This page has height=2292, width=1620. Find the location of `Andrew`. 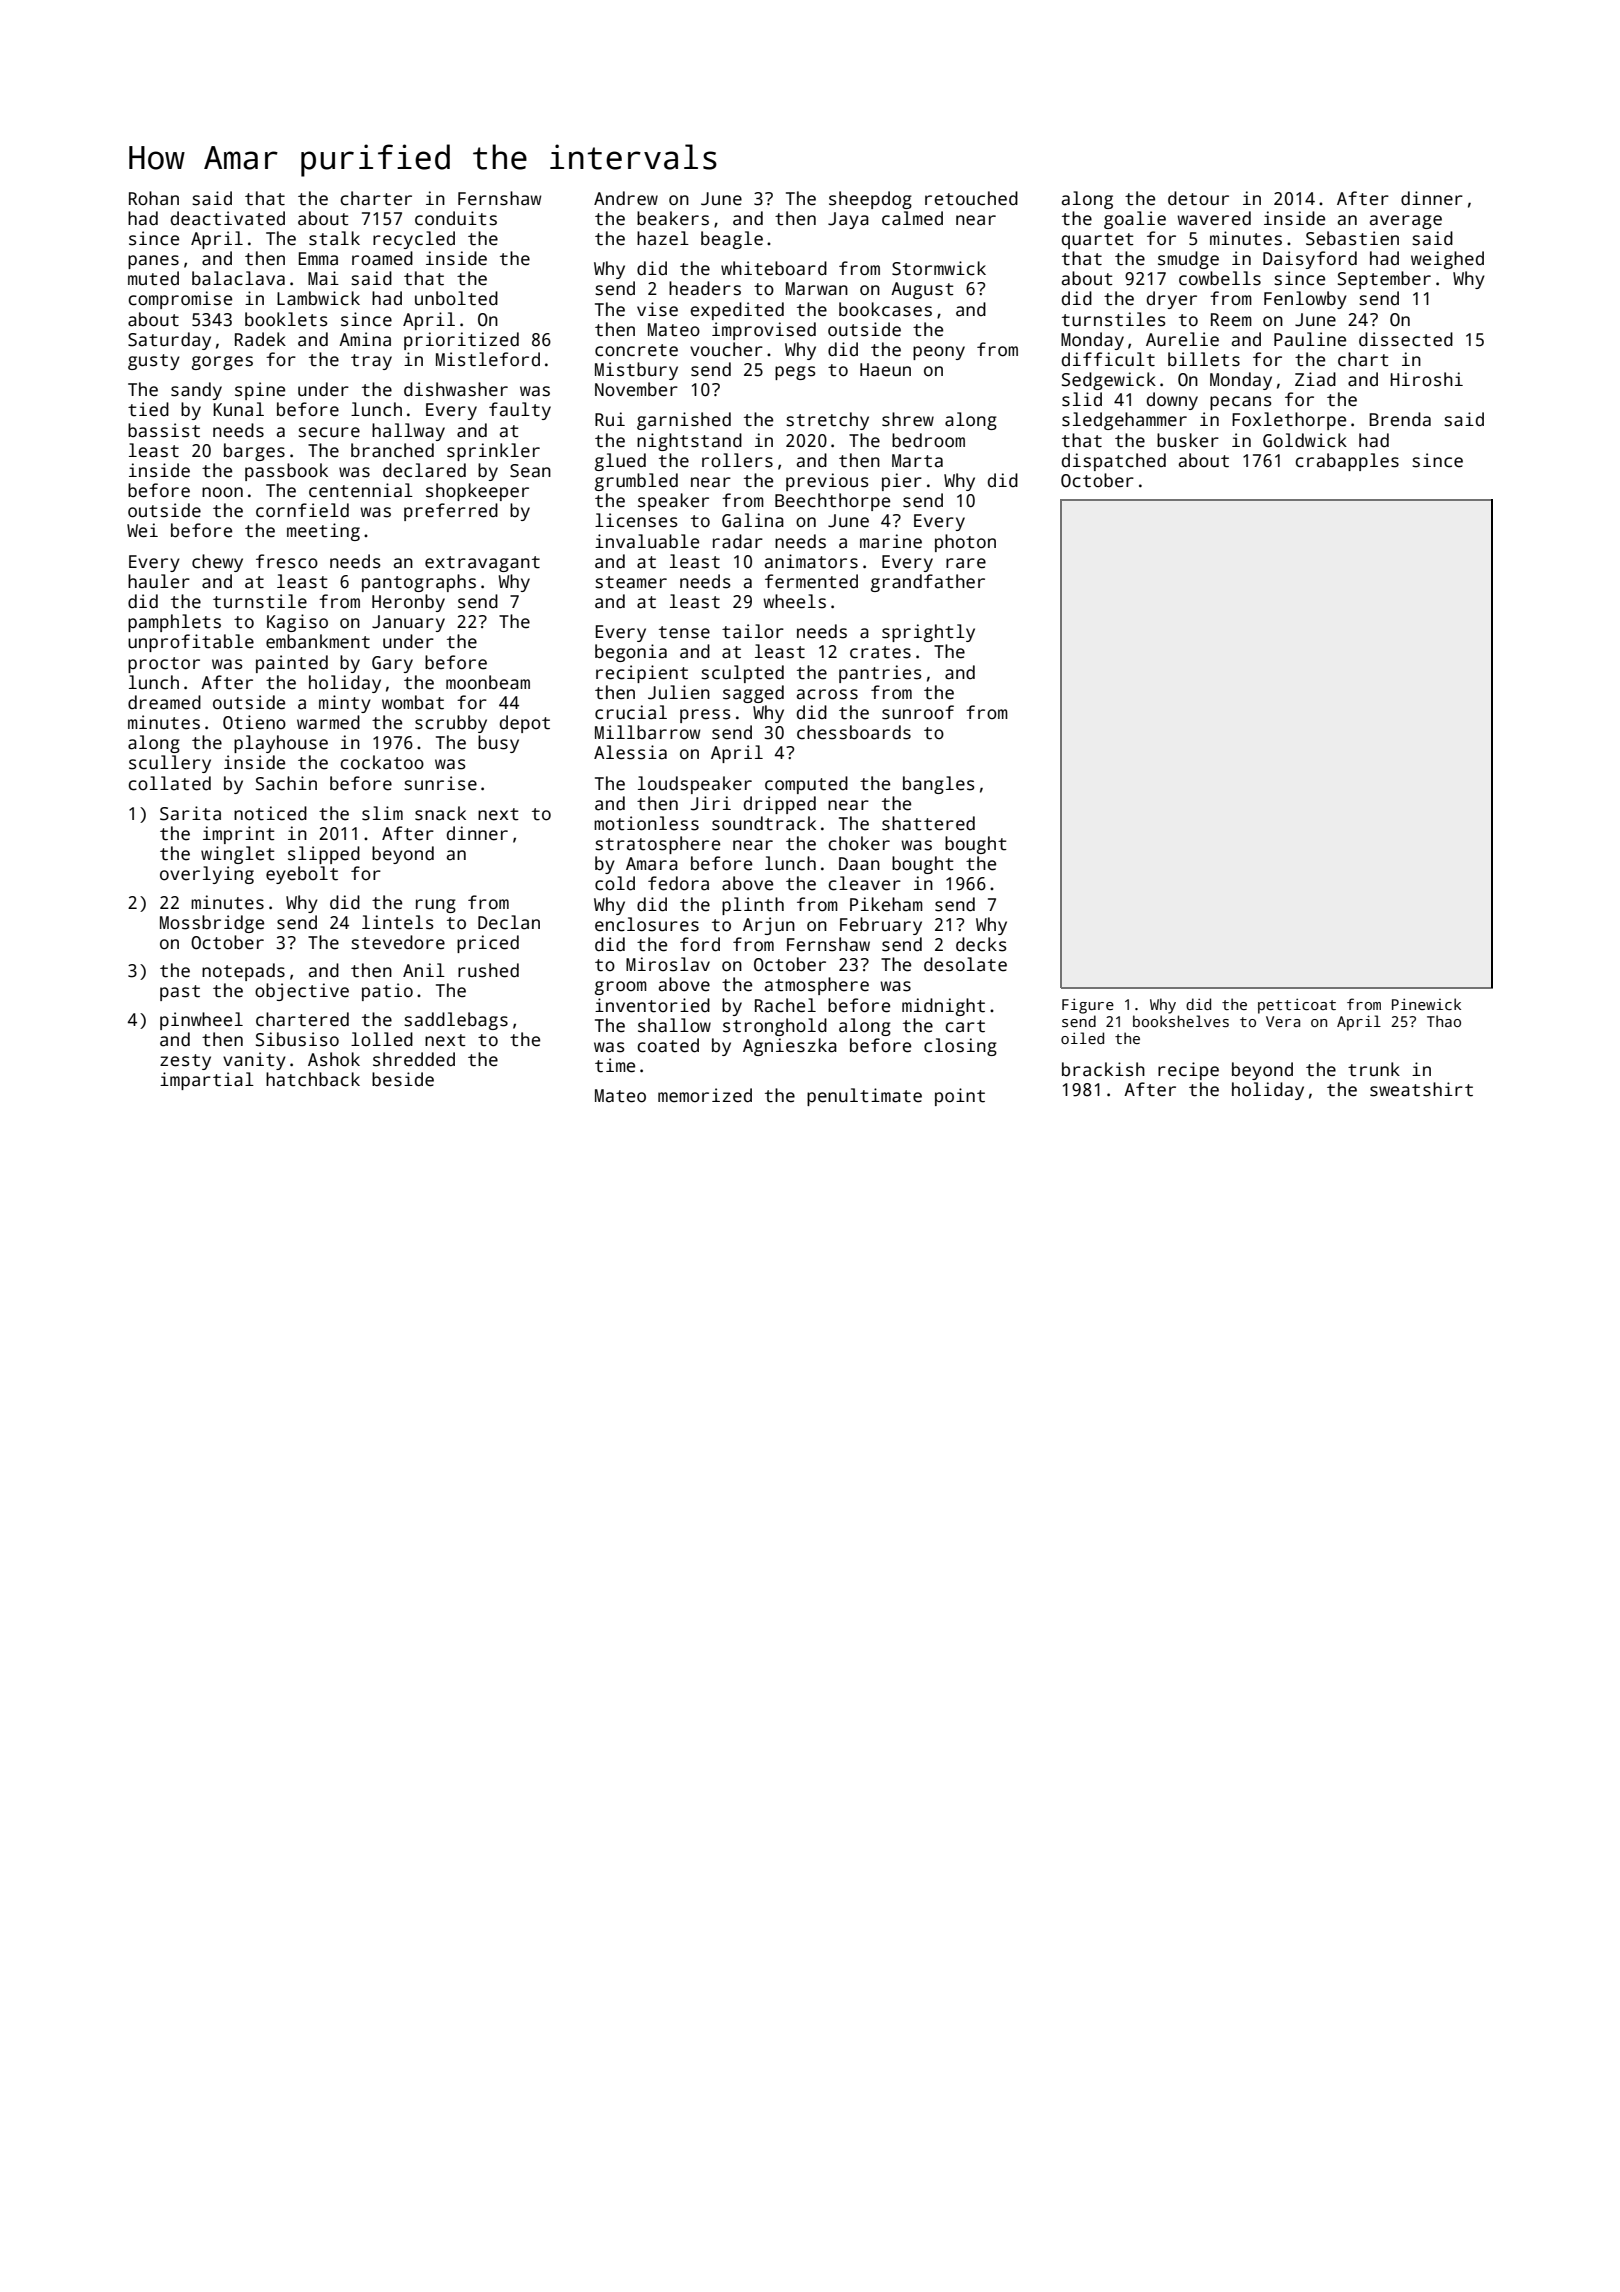

Andrew is located at coordinates (626, 198).
